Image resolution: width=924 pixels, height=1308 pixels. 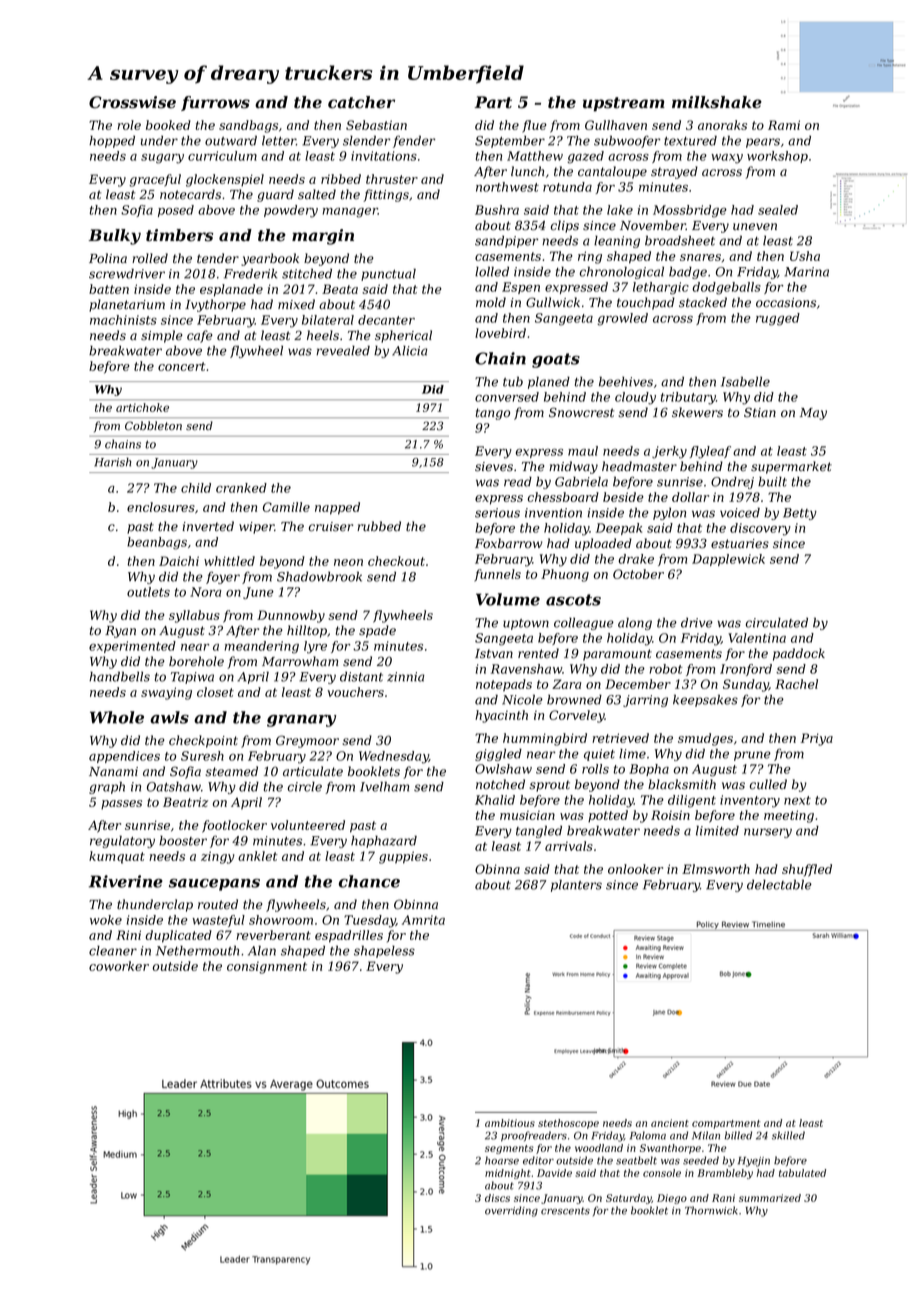 I want to click on kumquat, so click(x=117, y=857).
